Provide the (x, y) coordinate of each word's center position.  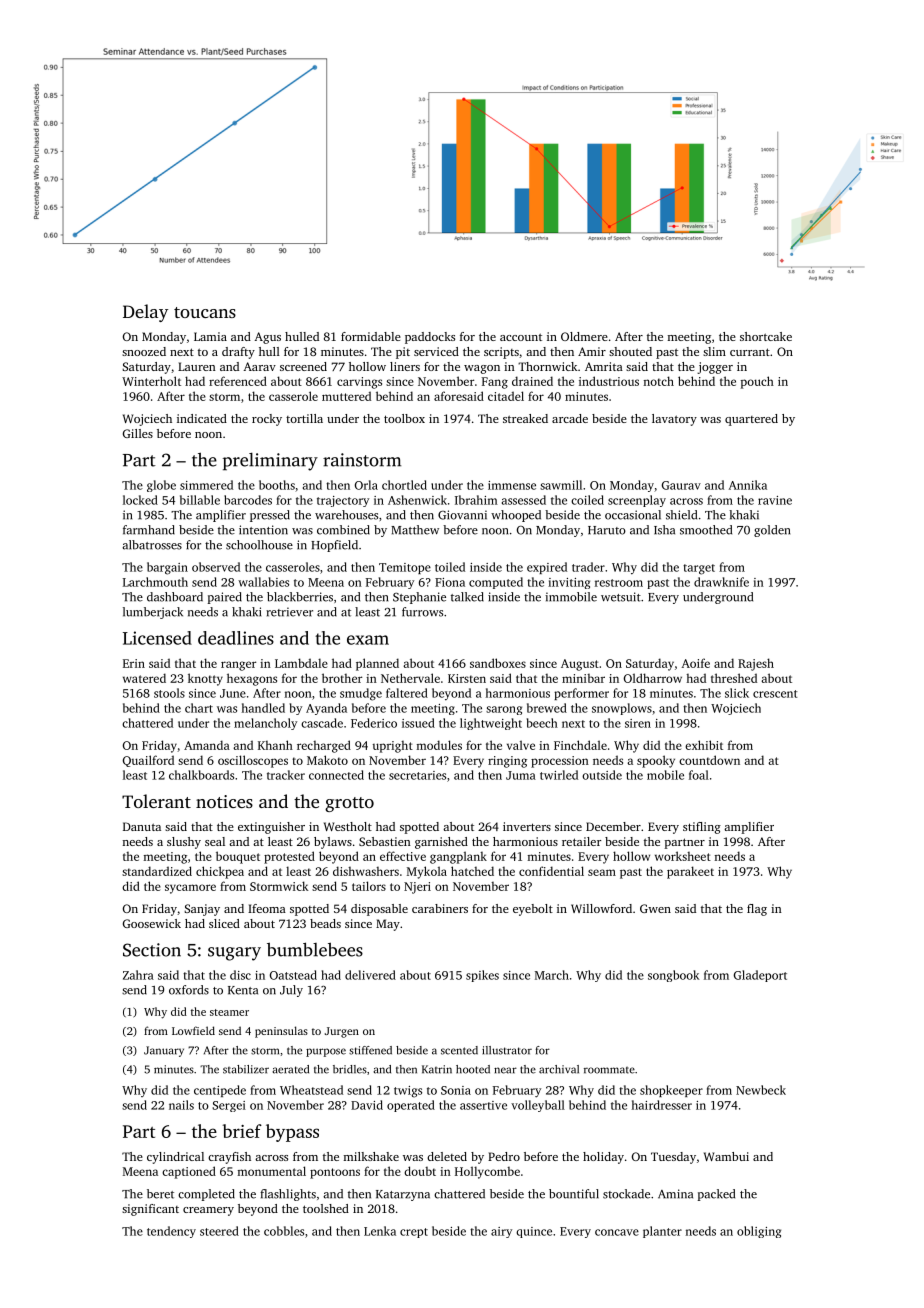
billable (200, 500)
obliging (759, 1232)
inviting (569, 583)
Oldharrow (653, 678)
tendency (171, 1232)
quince (534, 1232)
